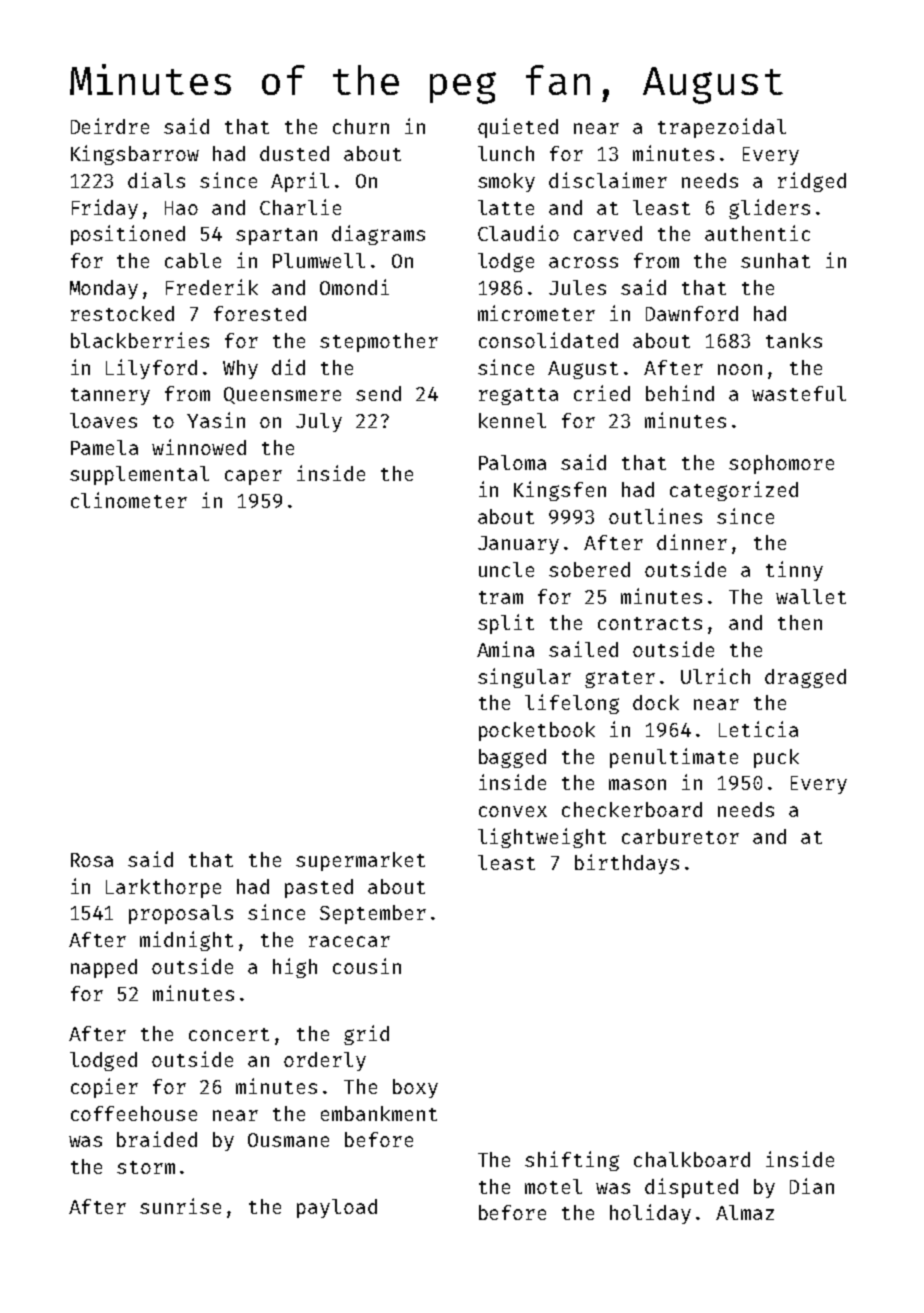 The height and width of the screenshot is (1313, 924). I want to click on consolidated, so click(548, 340).
